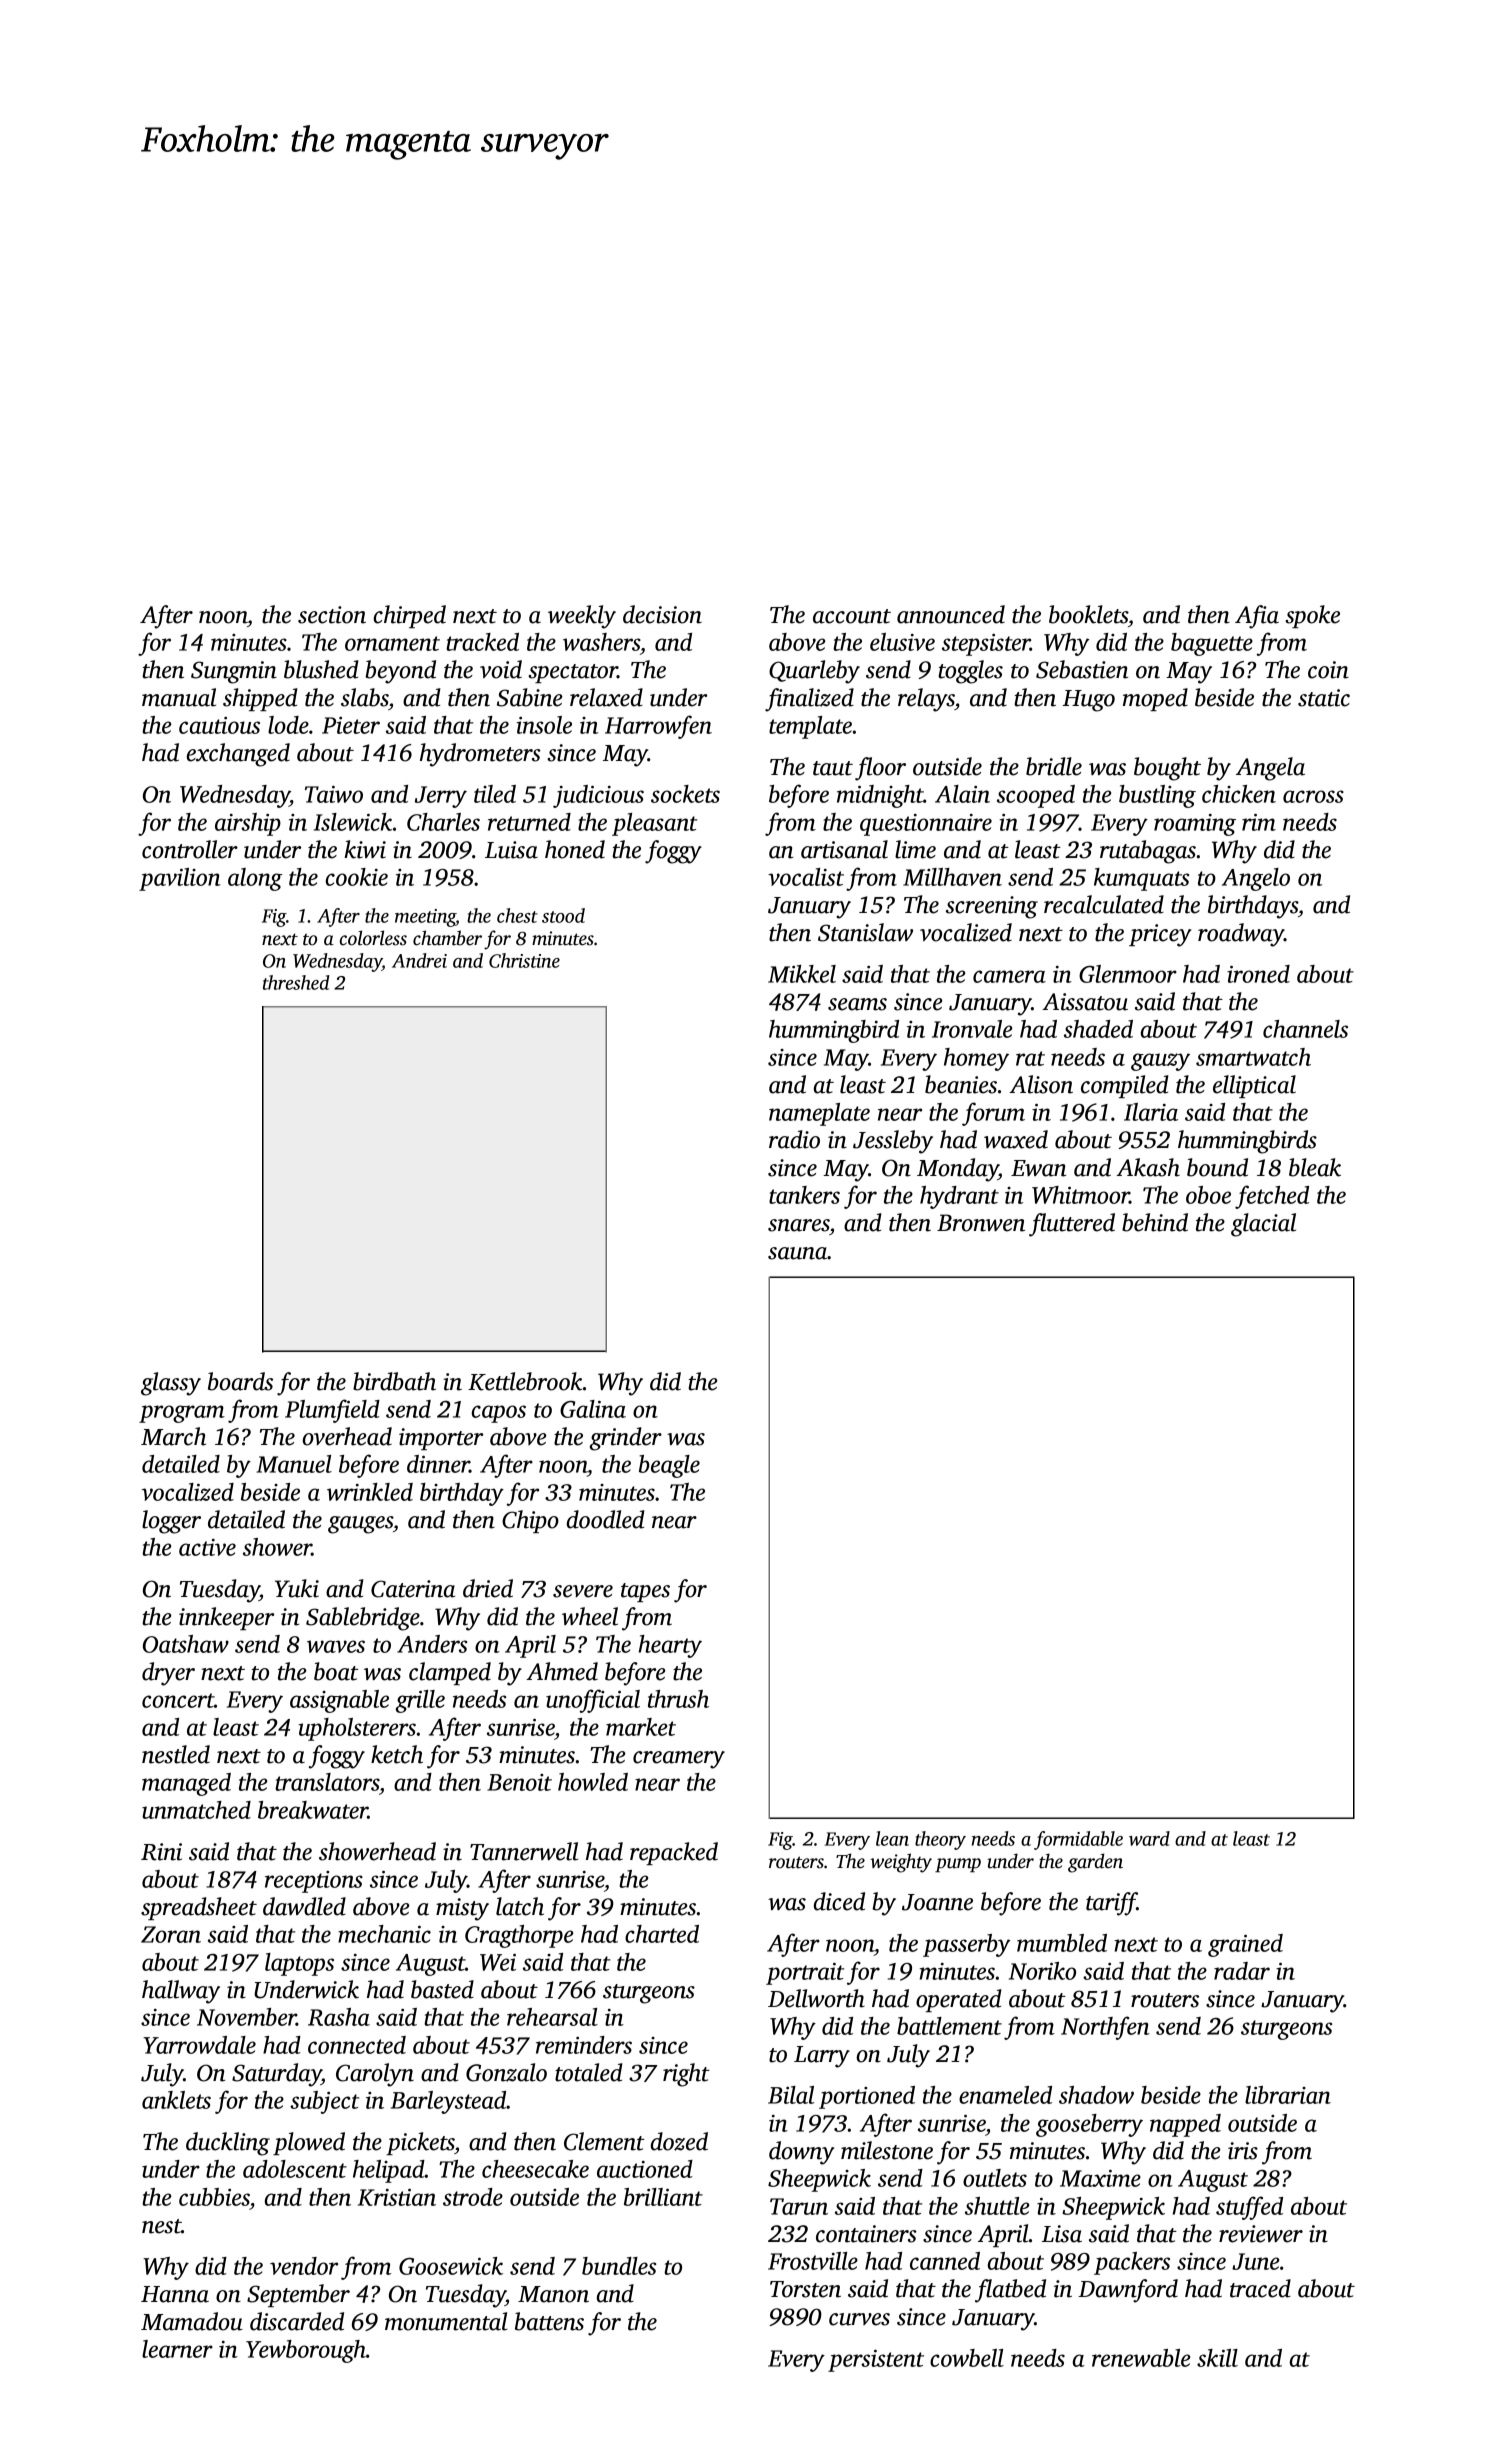  What do you see at coordinates (171, 1522) in the page?
I see `logger` at bounding box center [171, 1522].
